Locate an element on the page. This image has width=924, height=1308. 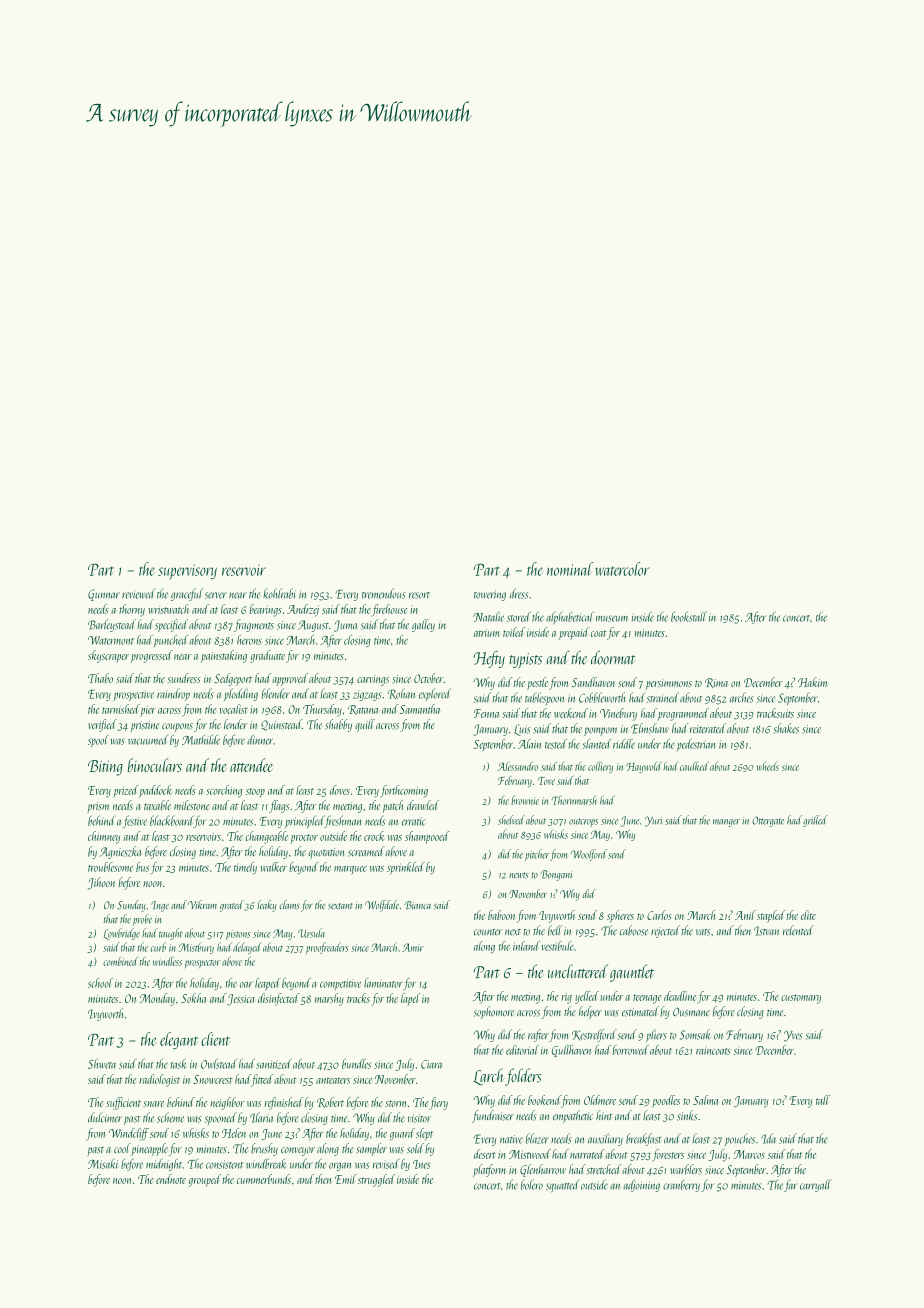
grouped is located at coordinates (205, 1180).
